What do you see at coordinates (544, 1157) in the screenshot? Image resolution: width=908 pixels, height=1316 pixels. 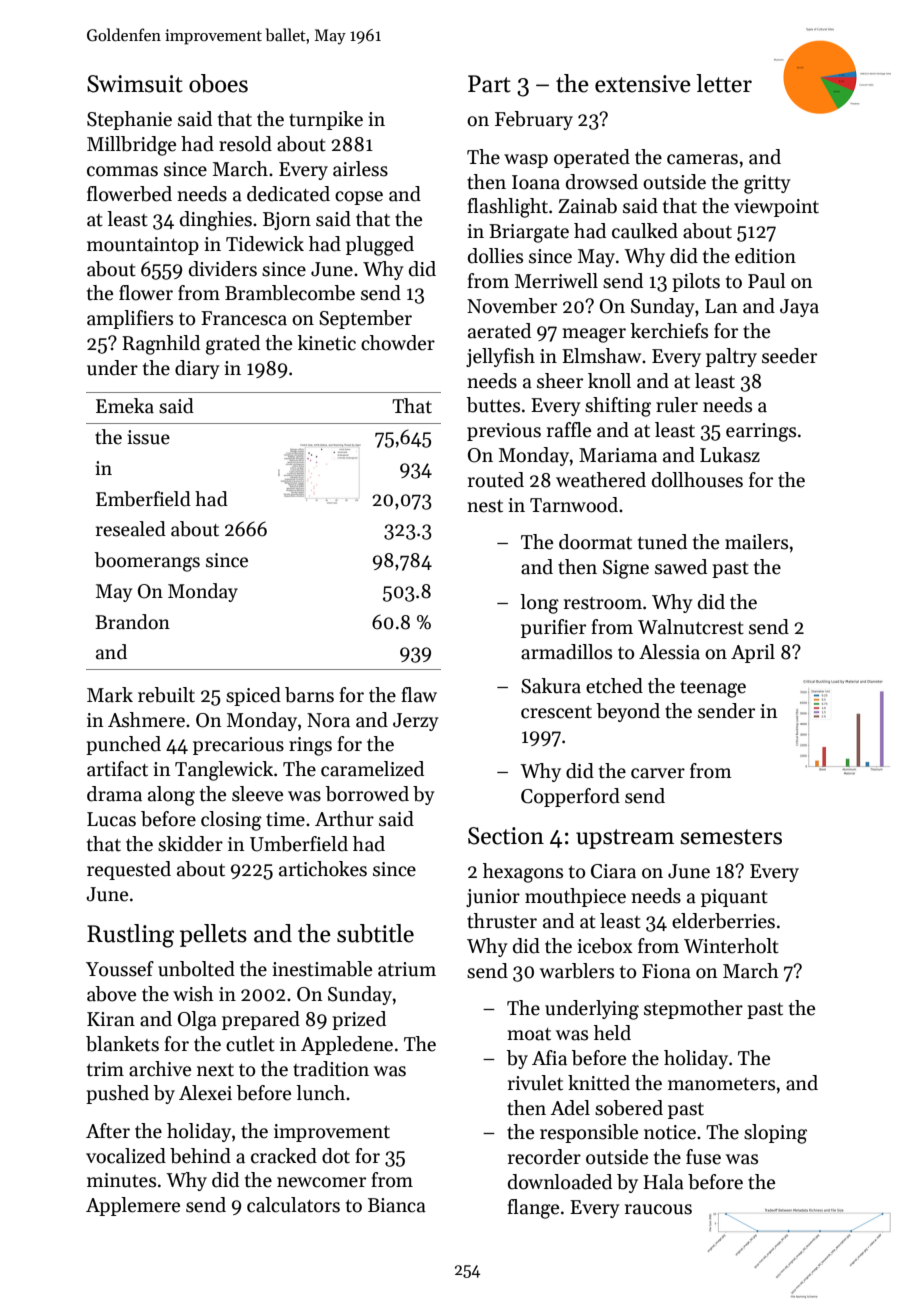 I see `recorder` at bounding box center [544, 1157].
